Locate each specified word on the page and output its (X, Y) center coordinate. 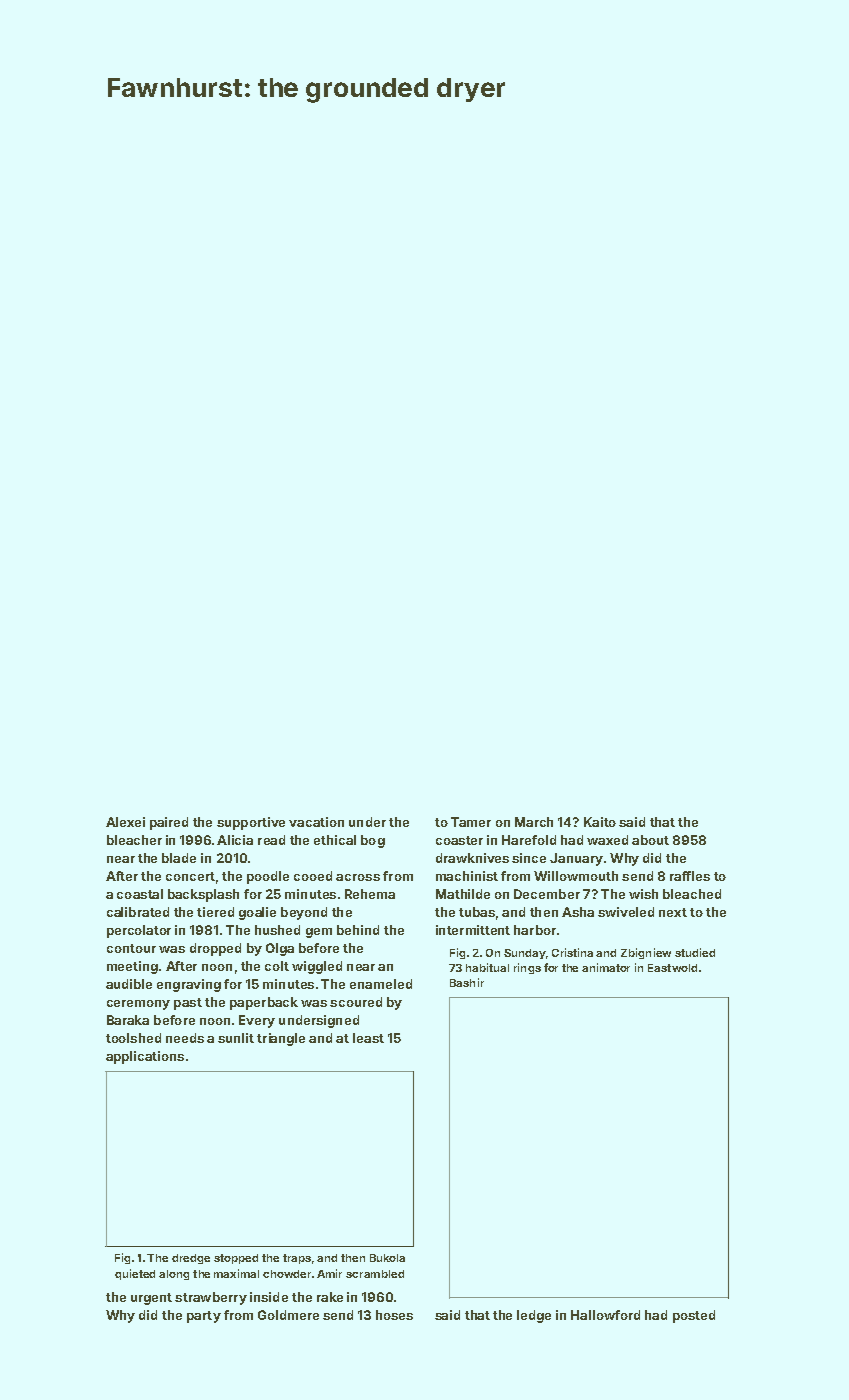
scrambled (375, 1274)
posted (694, 1316)
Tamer (471, 822)
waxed (607, 840)
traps (297, 1259)
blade (179, 858)
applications (145, 1057)
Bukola (387, 1258)
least (368, 1038)
